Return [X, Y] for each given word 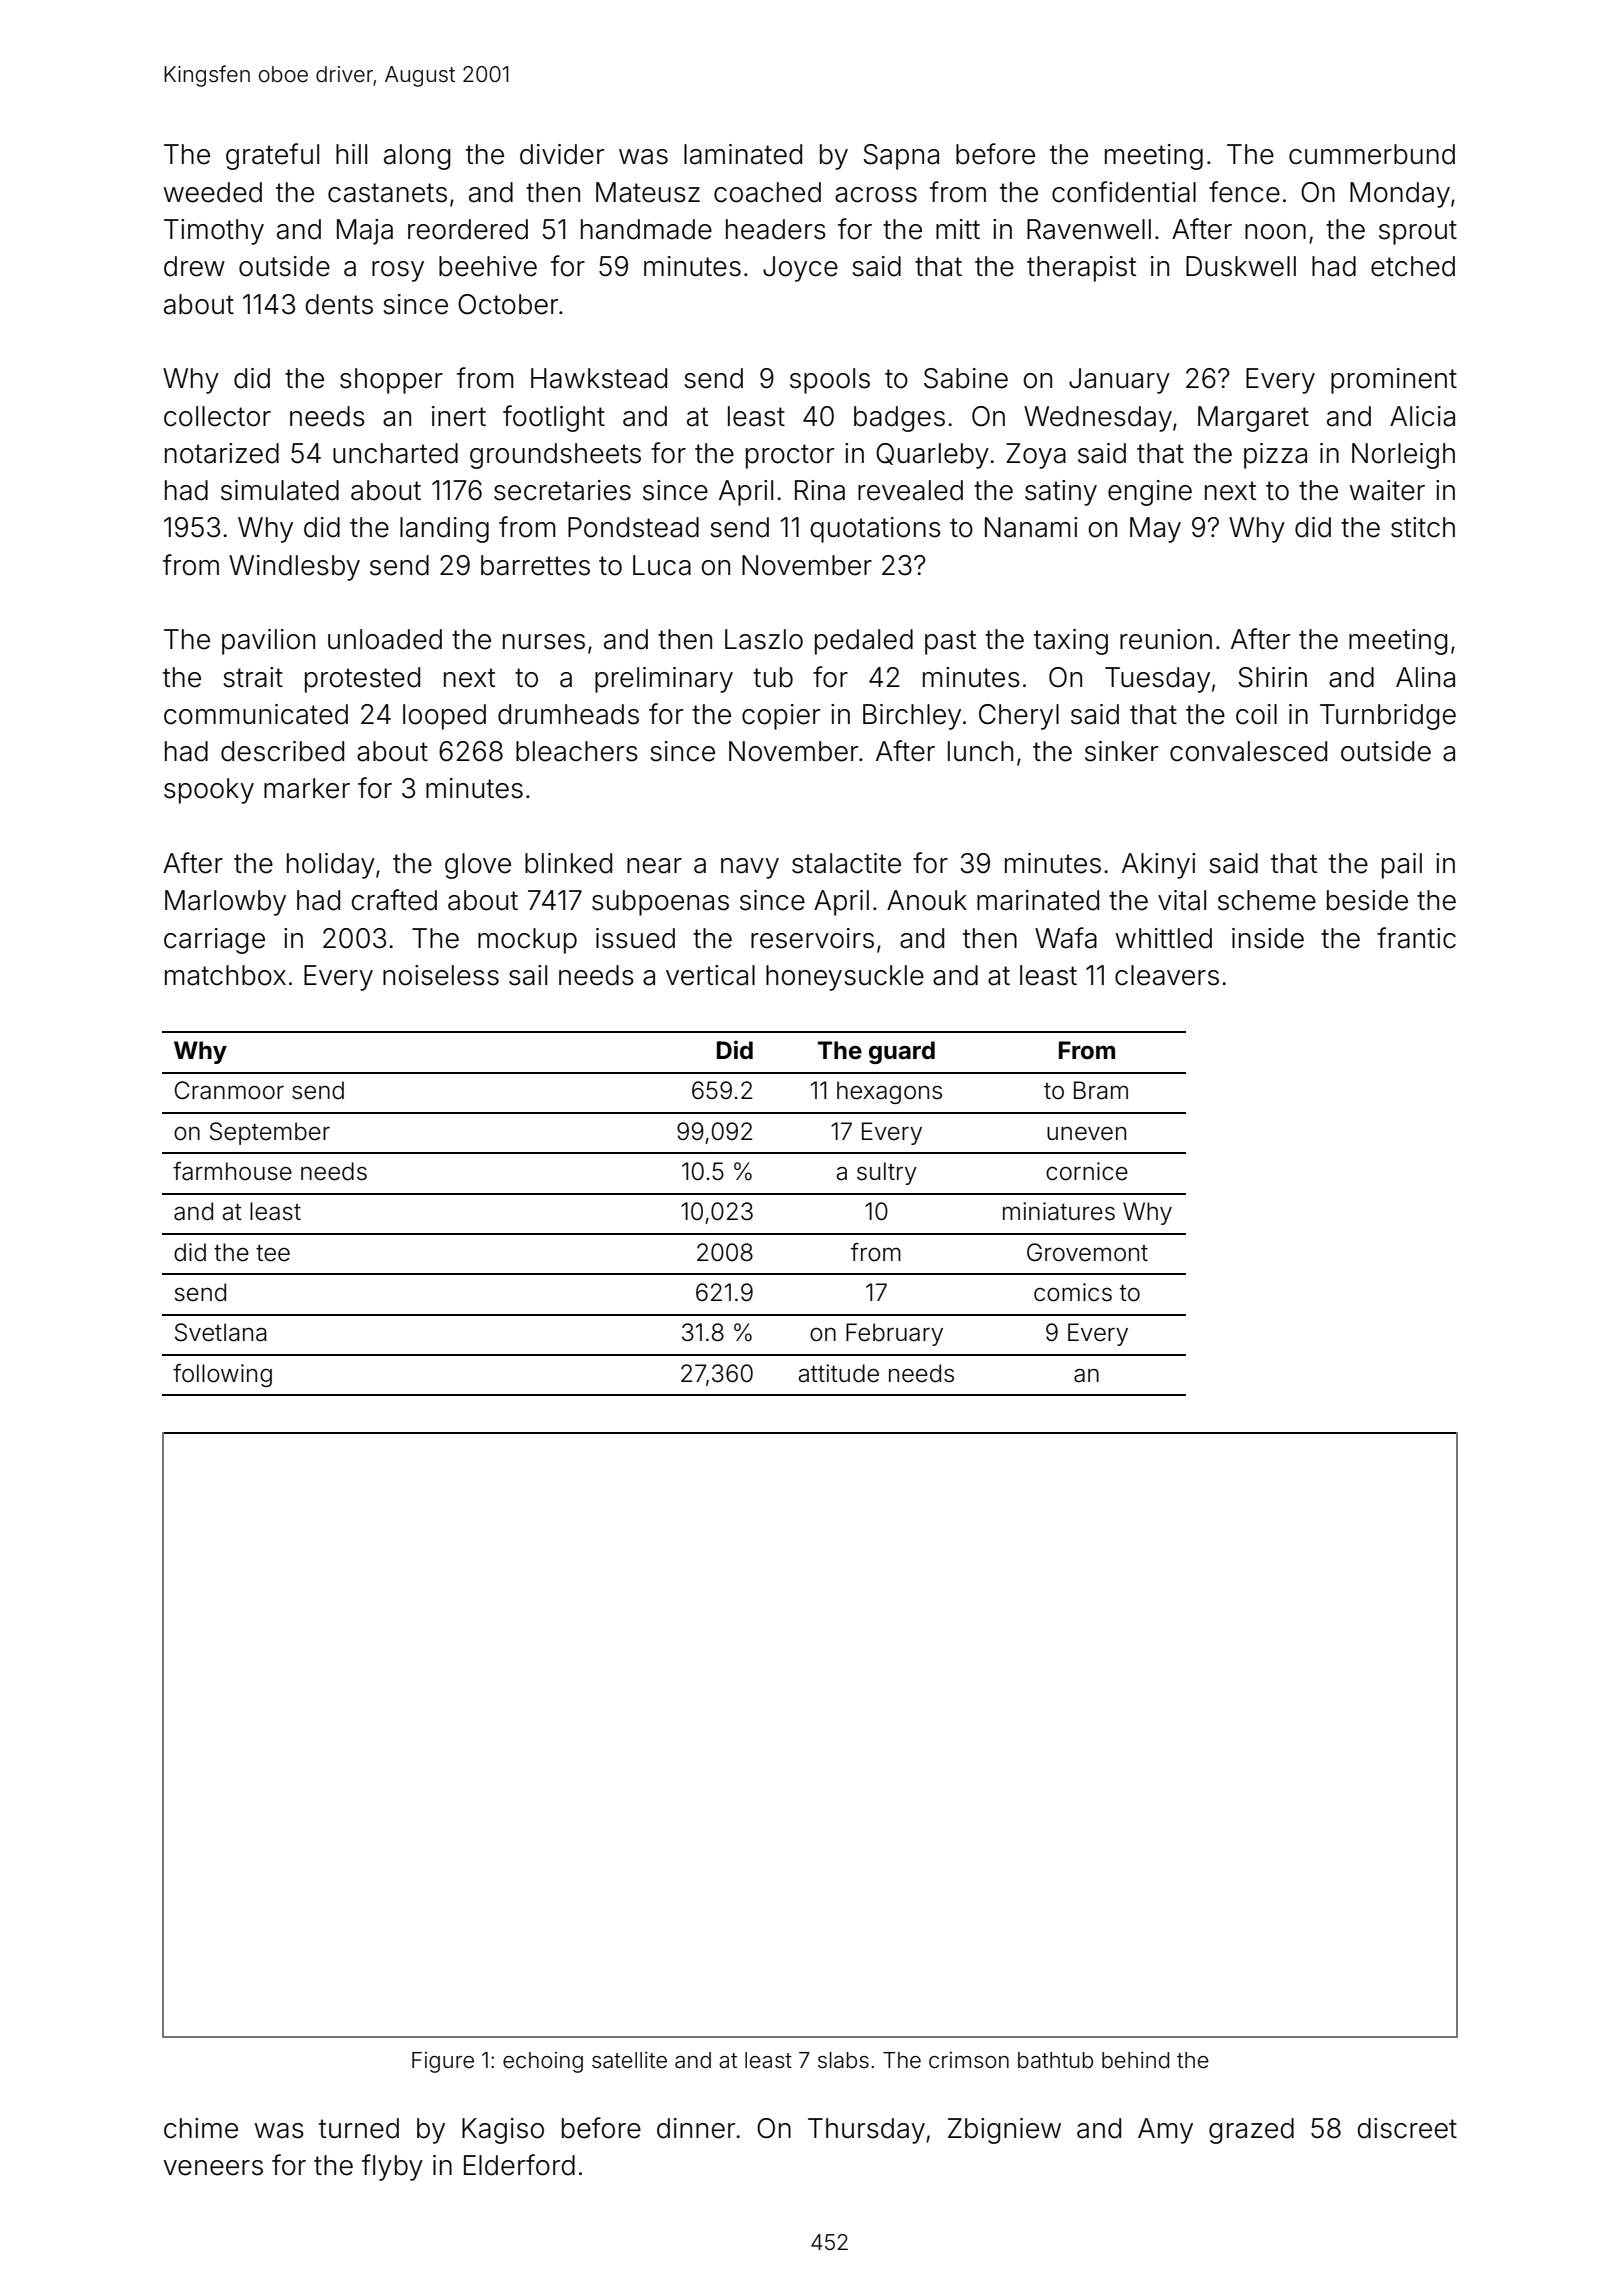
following [222, 1375]
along [417, 157]
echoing [543, 2062]
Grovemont [1087, 1252]
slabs [843, 2060]
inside [1268, 938]
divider [562, 154]
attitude [838, 1373]
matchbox [225, 975]
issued [635, 938]
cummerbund [1372, 154]
